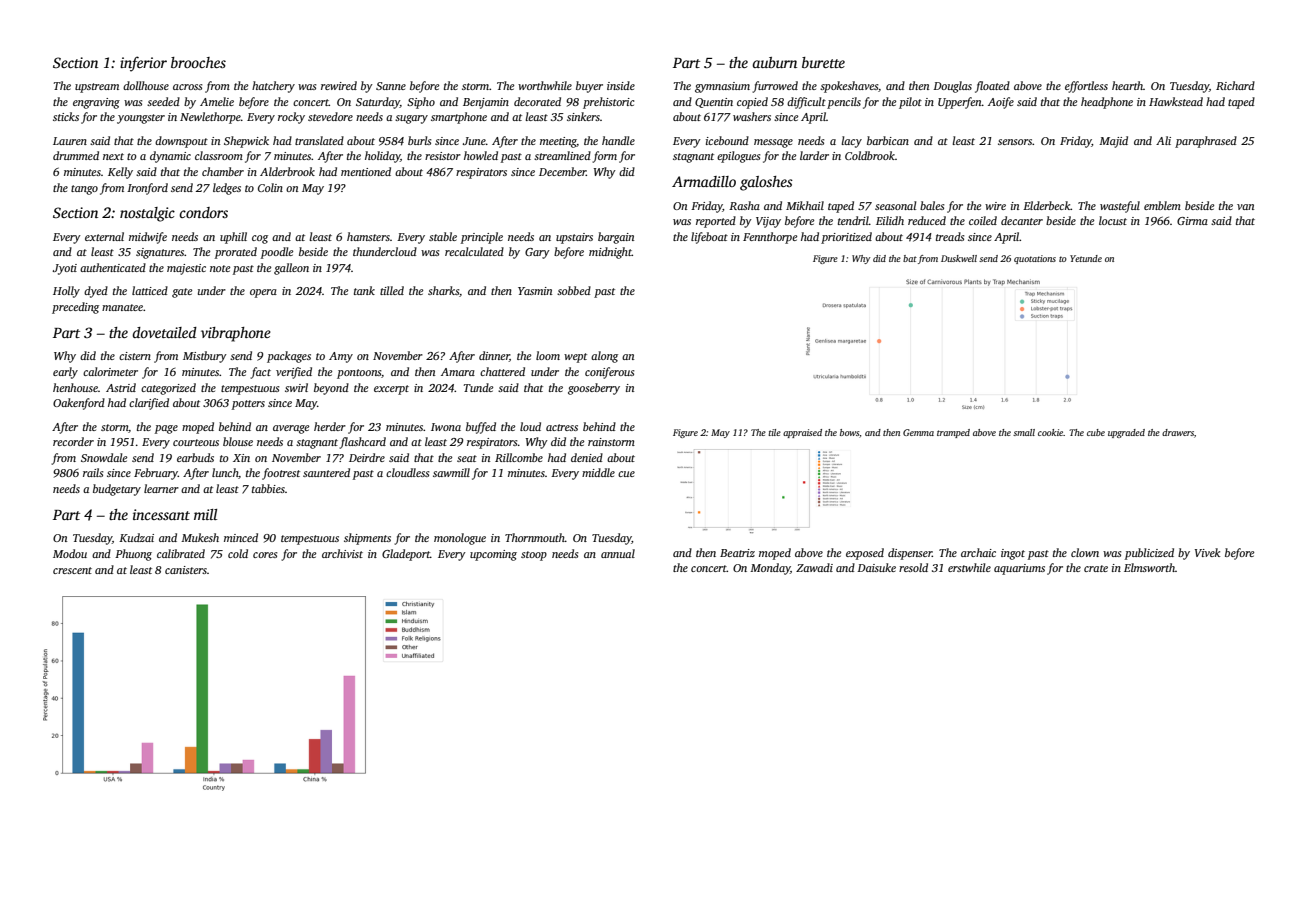  Describe the element at coordinates (72, 570) in the screenshot. I see `crescent` at that location.
